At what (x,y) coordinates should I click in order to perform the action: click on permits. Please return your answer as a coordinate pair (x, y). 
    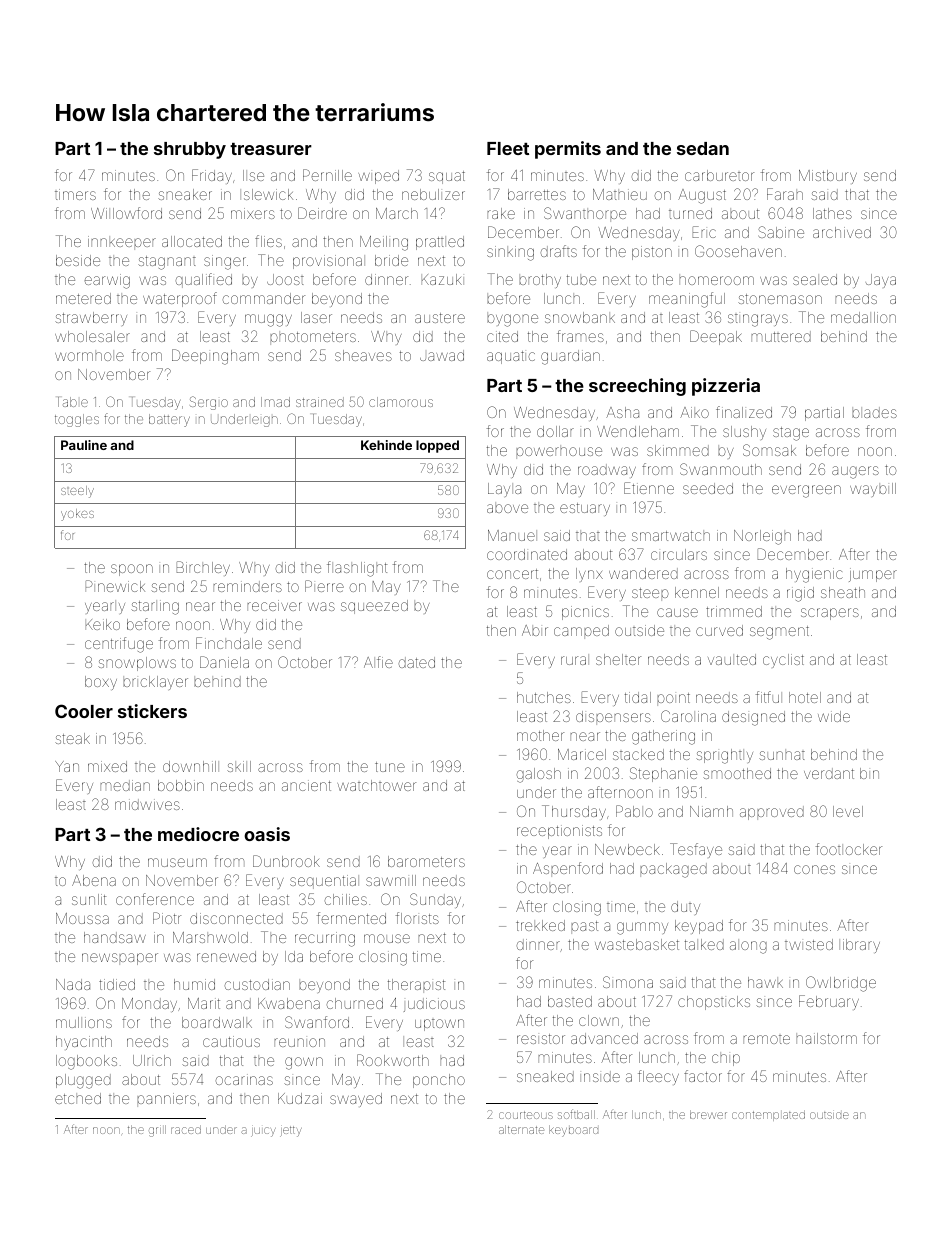
    Looking at the image, I should click on (568, 150).
